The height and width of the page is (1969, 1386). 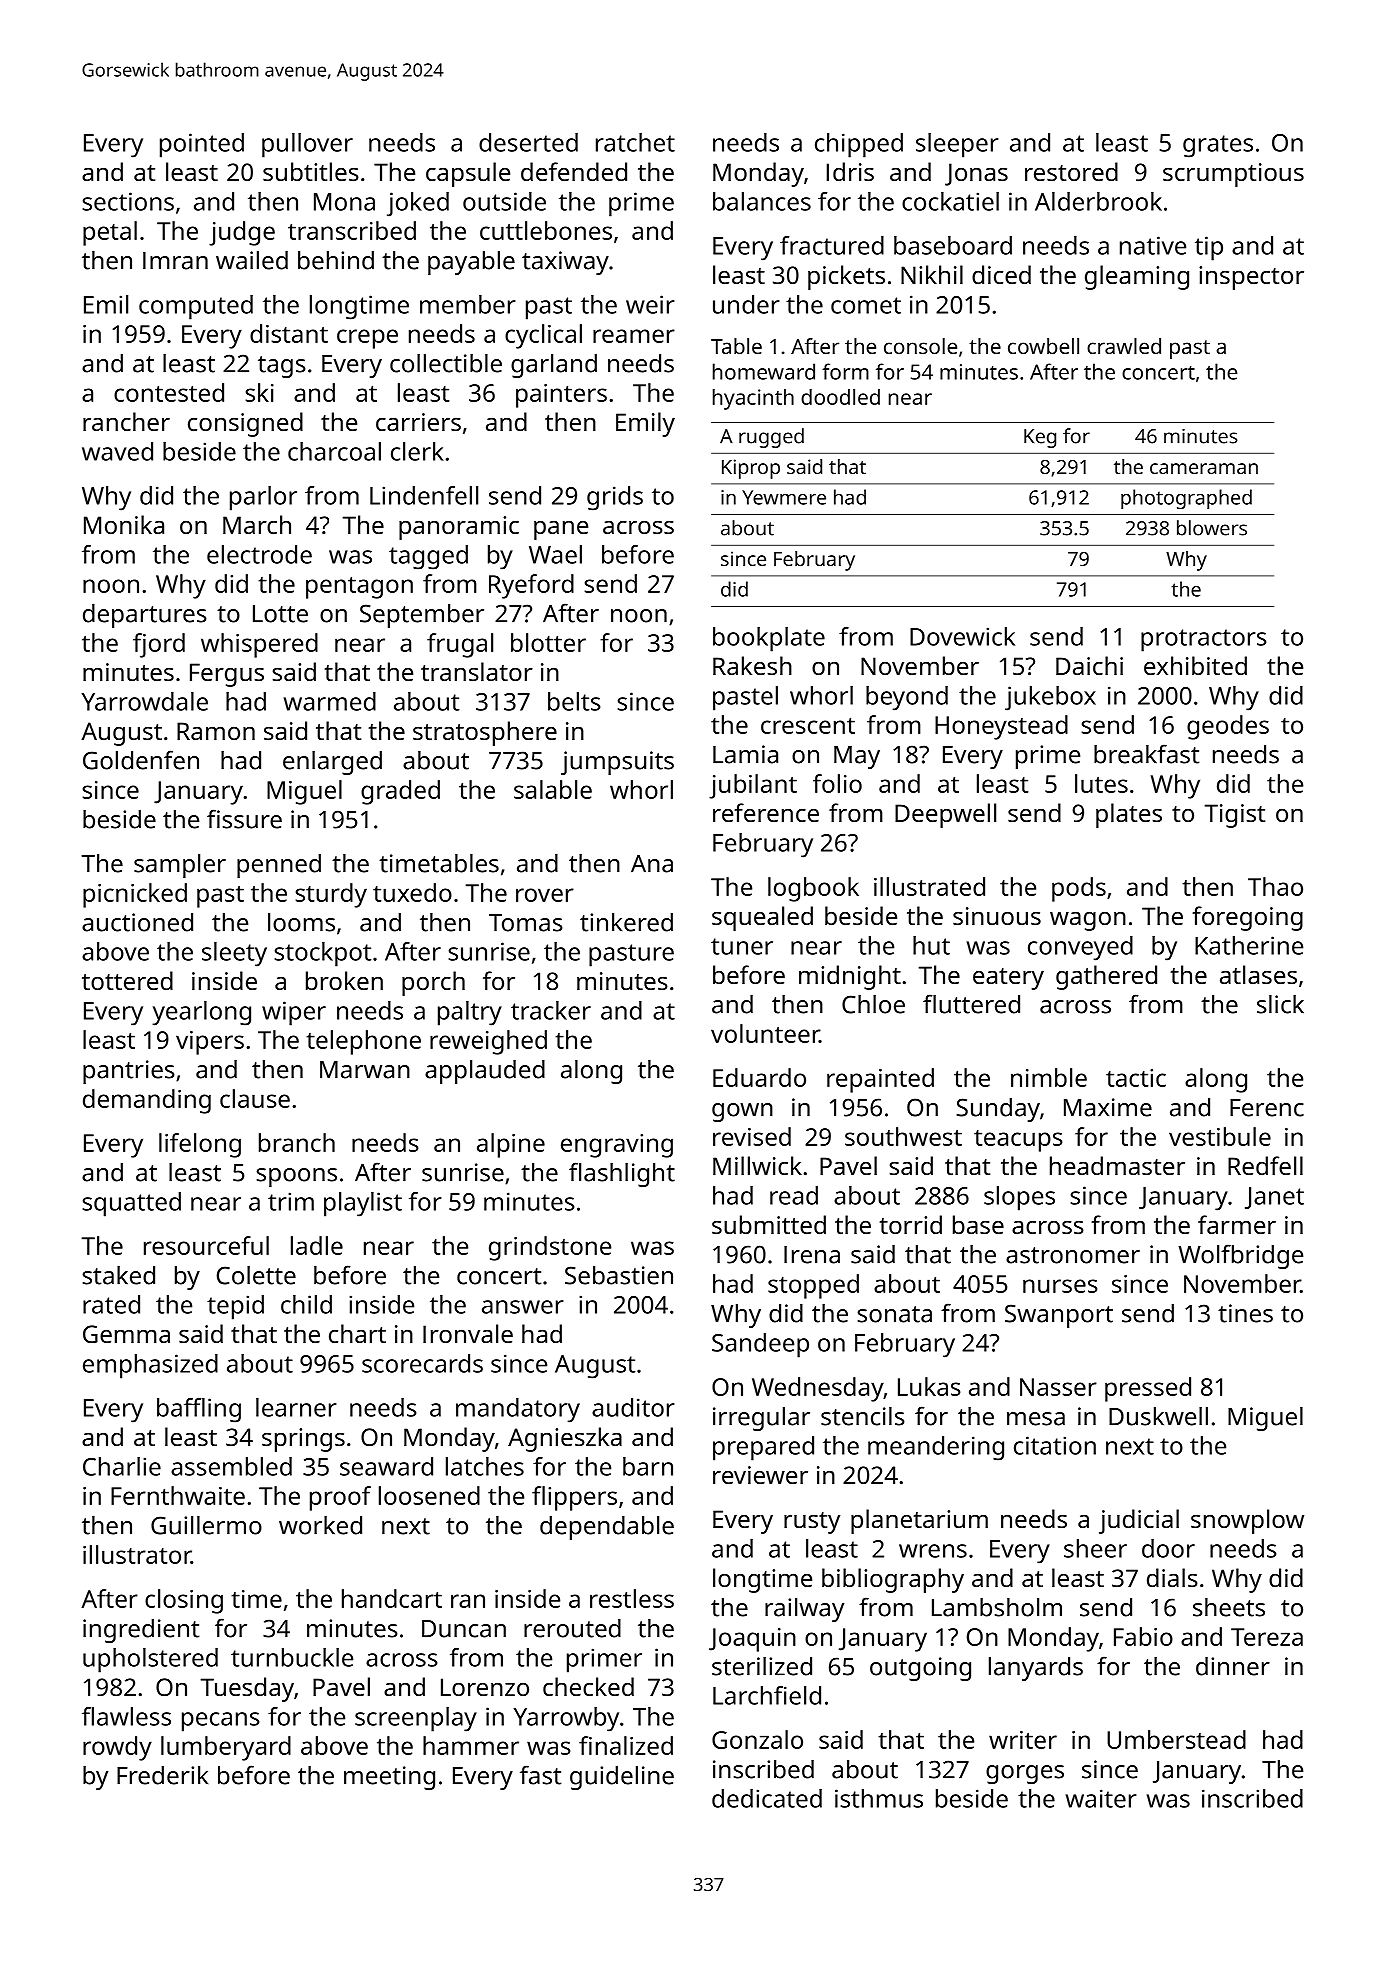 What do you see at coordinates (1265, 1165) in the page?
I see `Redfell` at bounding box center [1265, 1165].
